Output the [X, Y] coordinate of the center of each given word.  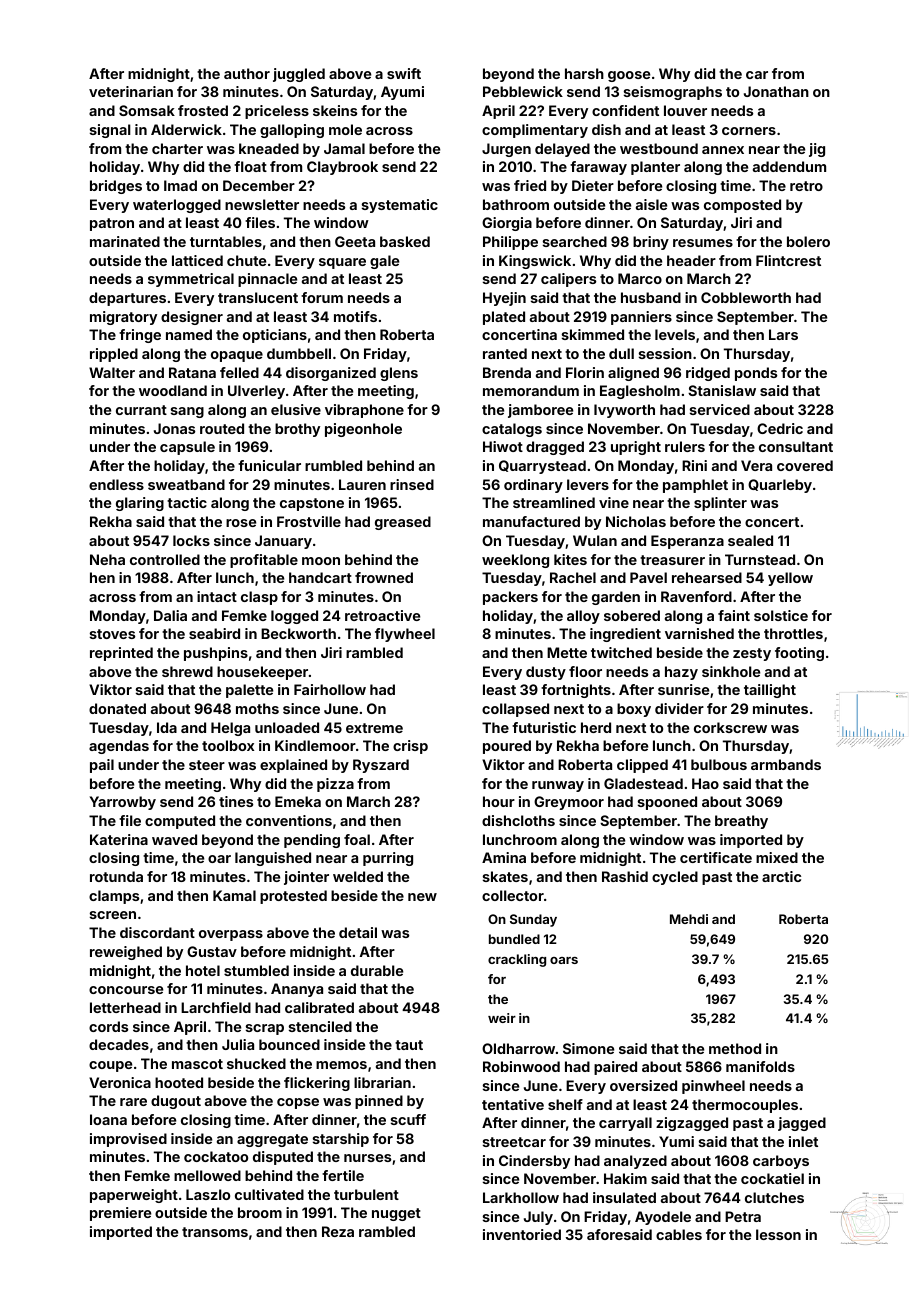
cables [679, 1234]
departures [127, 299]
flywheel [405, 635]
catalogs [512, 430]
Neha [107, 559]
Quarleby [780, 486]
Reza [338, 1231]
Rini [694, 465]
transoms [215, 1232]
